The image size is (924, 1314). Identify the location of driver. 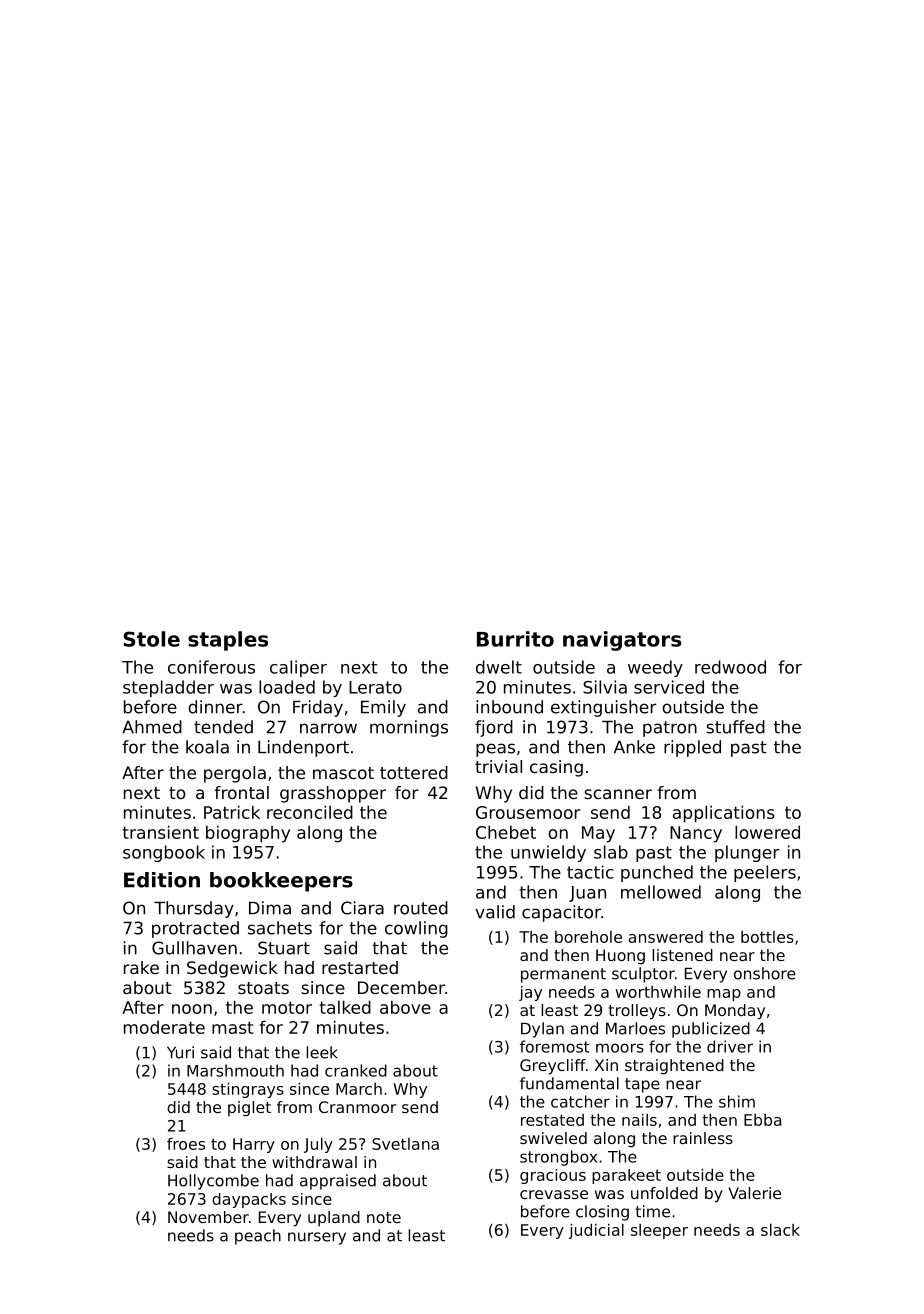
(730, 1046).
